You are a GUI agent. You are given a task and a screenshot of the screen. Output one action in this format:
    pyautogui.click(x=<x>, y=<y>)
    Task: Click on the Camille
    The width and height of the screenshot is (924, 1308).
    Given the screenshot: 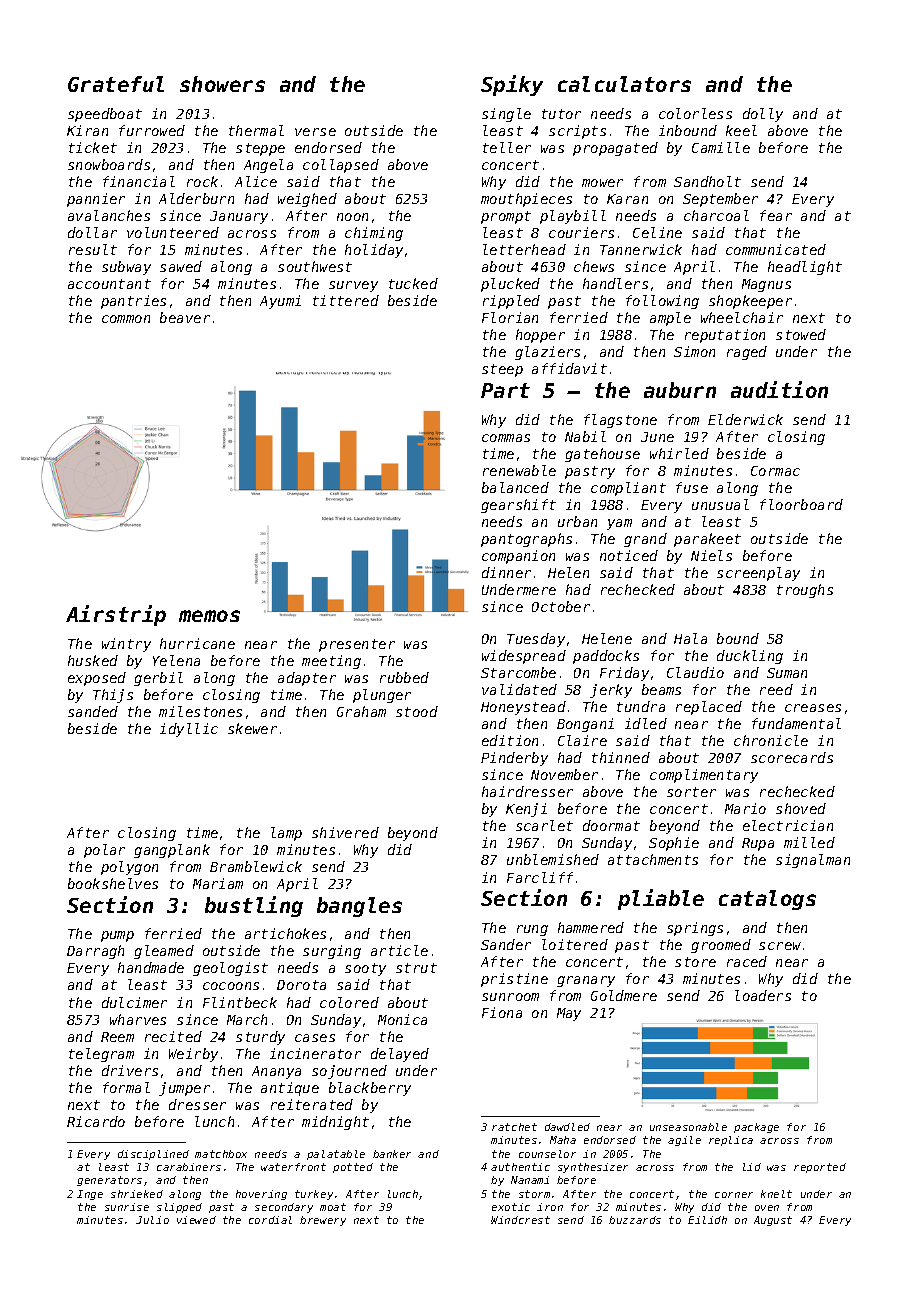 What is the action you would take?
    pyautogui.click(x=721, y=147)
